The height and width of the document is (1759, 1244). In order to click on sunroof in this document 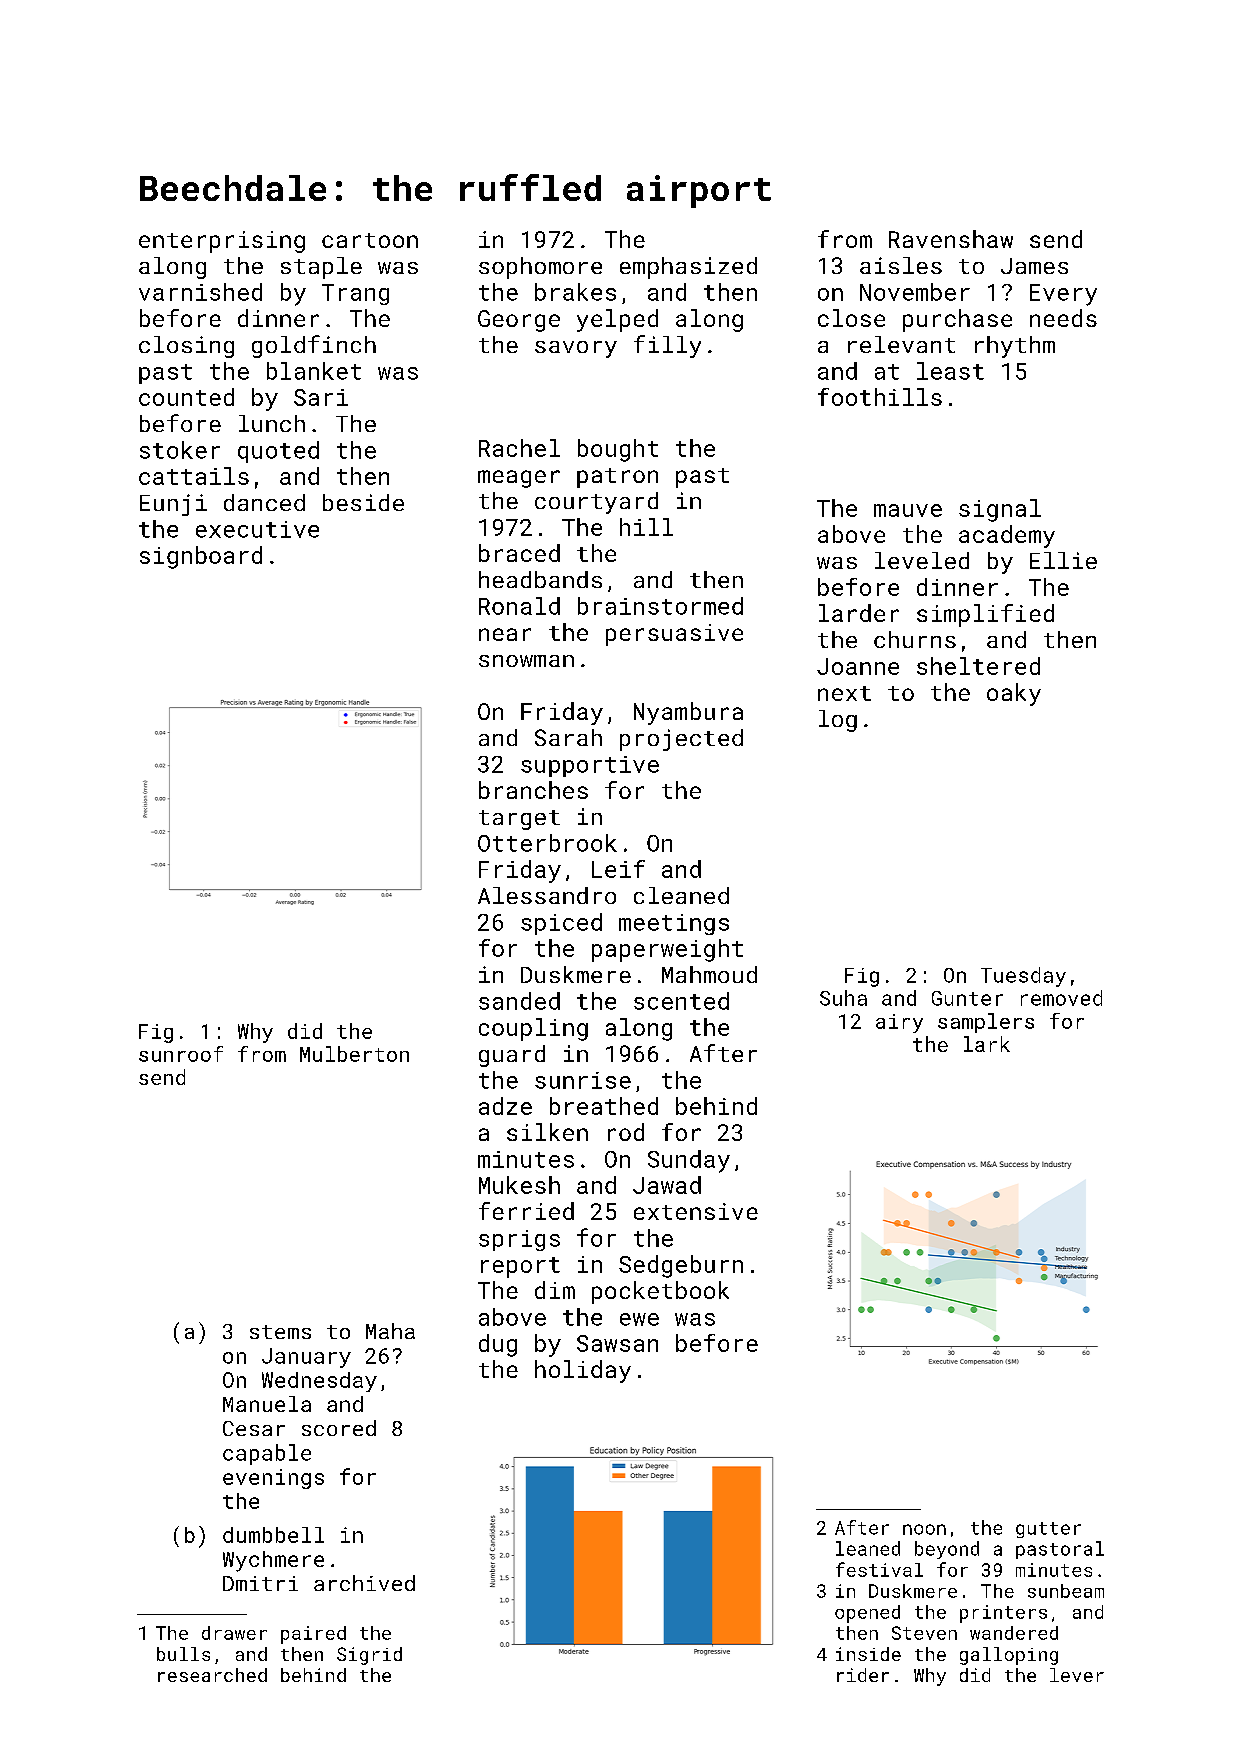, I will do `click(181, 1054)`.
